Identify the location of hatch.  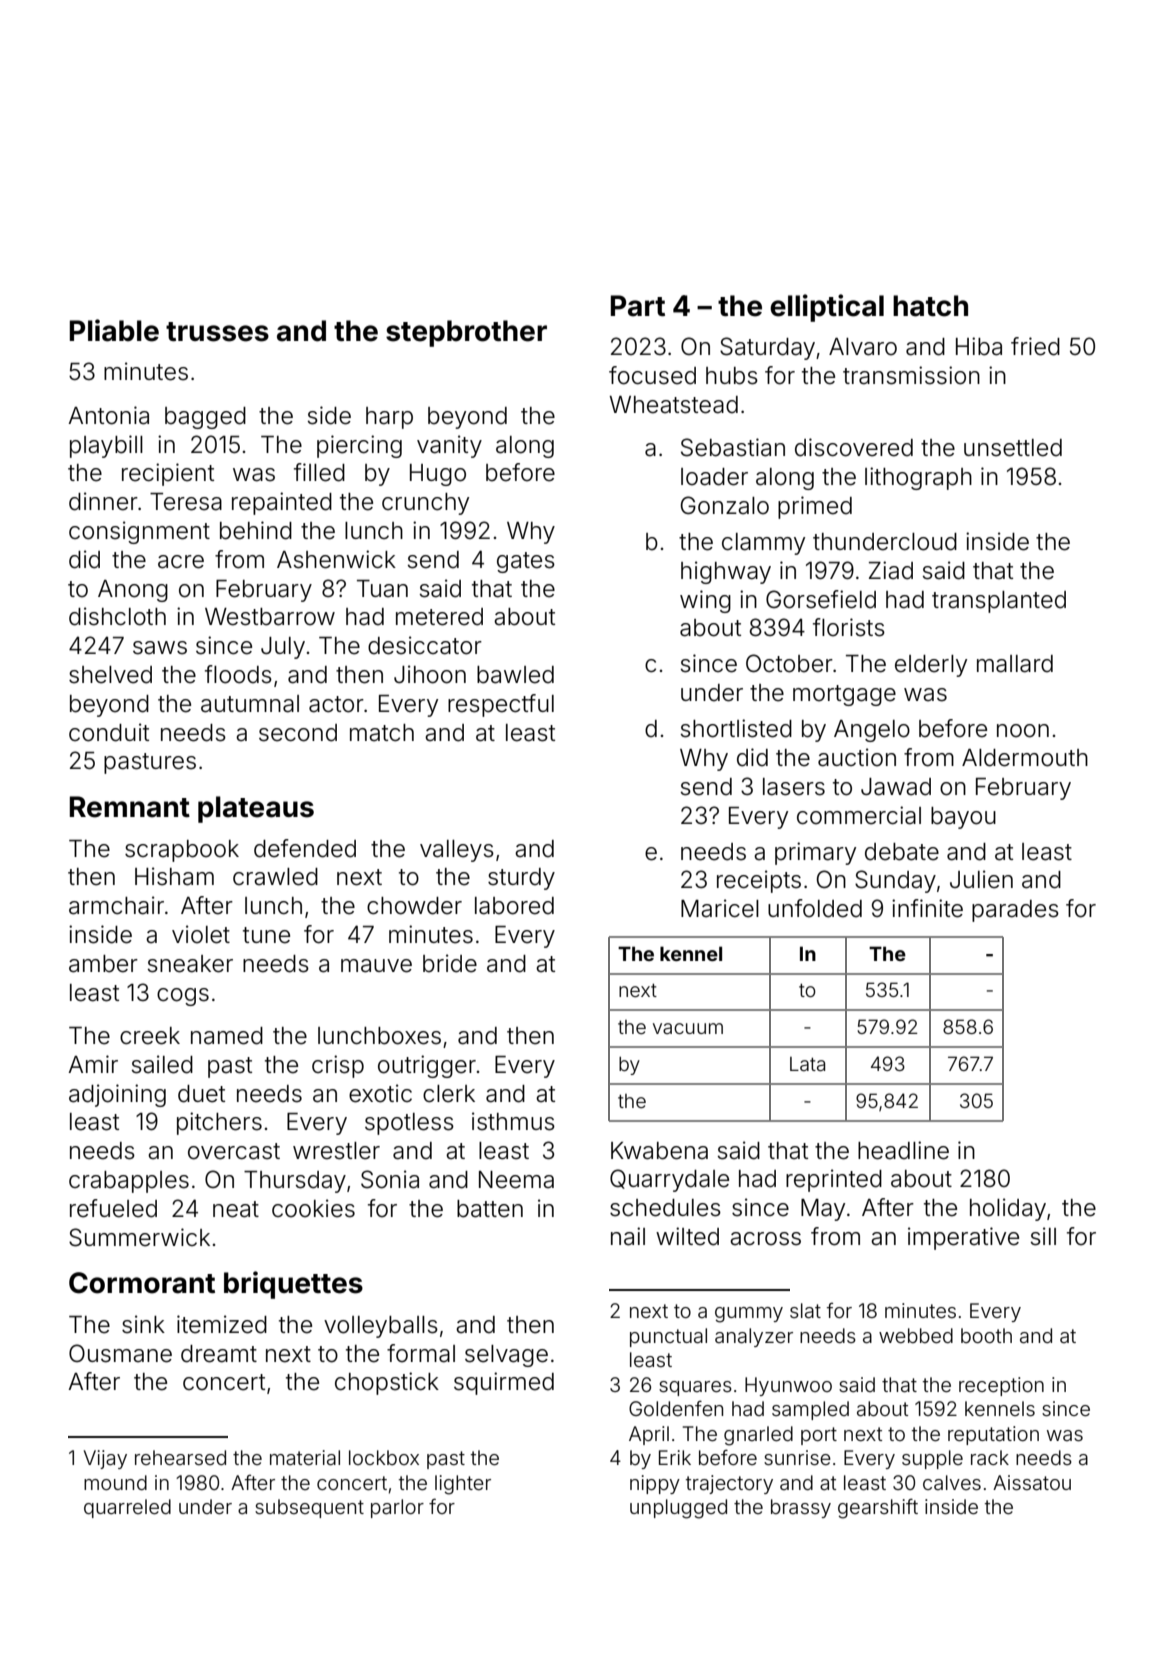
(930, 306).
